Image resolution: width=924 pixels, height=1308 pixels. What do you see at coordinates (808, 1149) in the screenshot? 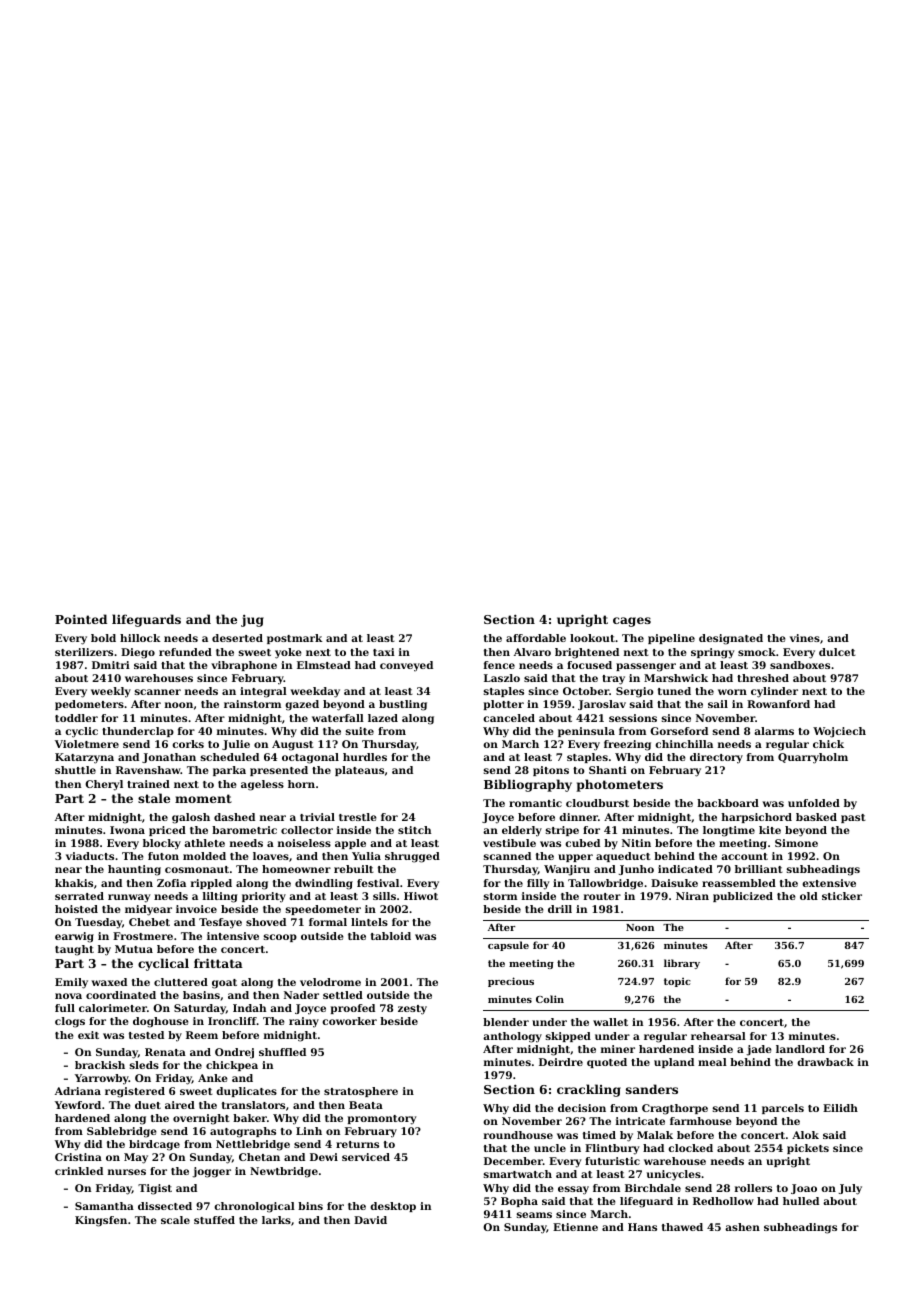
I see `pickets` at bounding box center [808, 1149].
